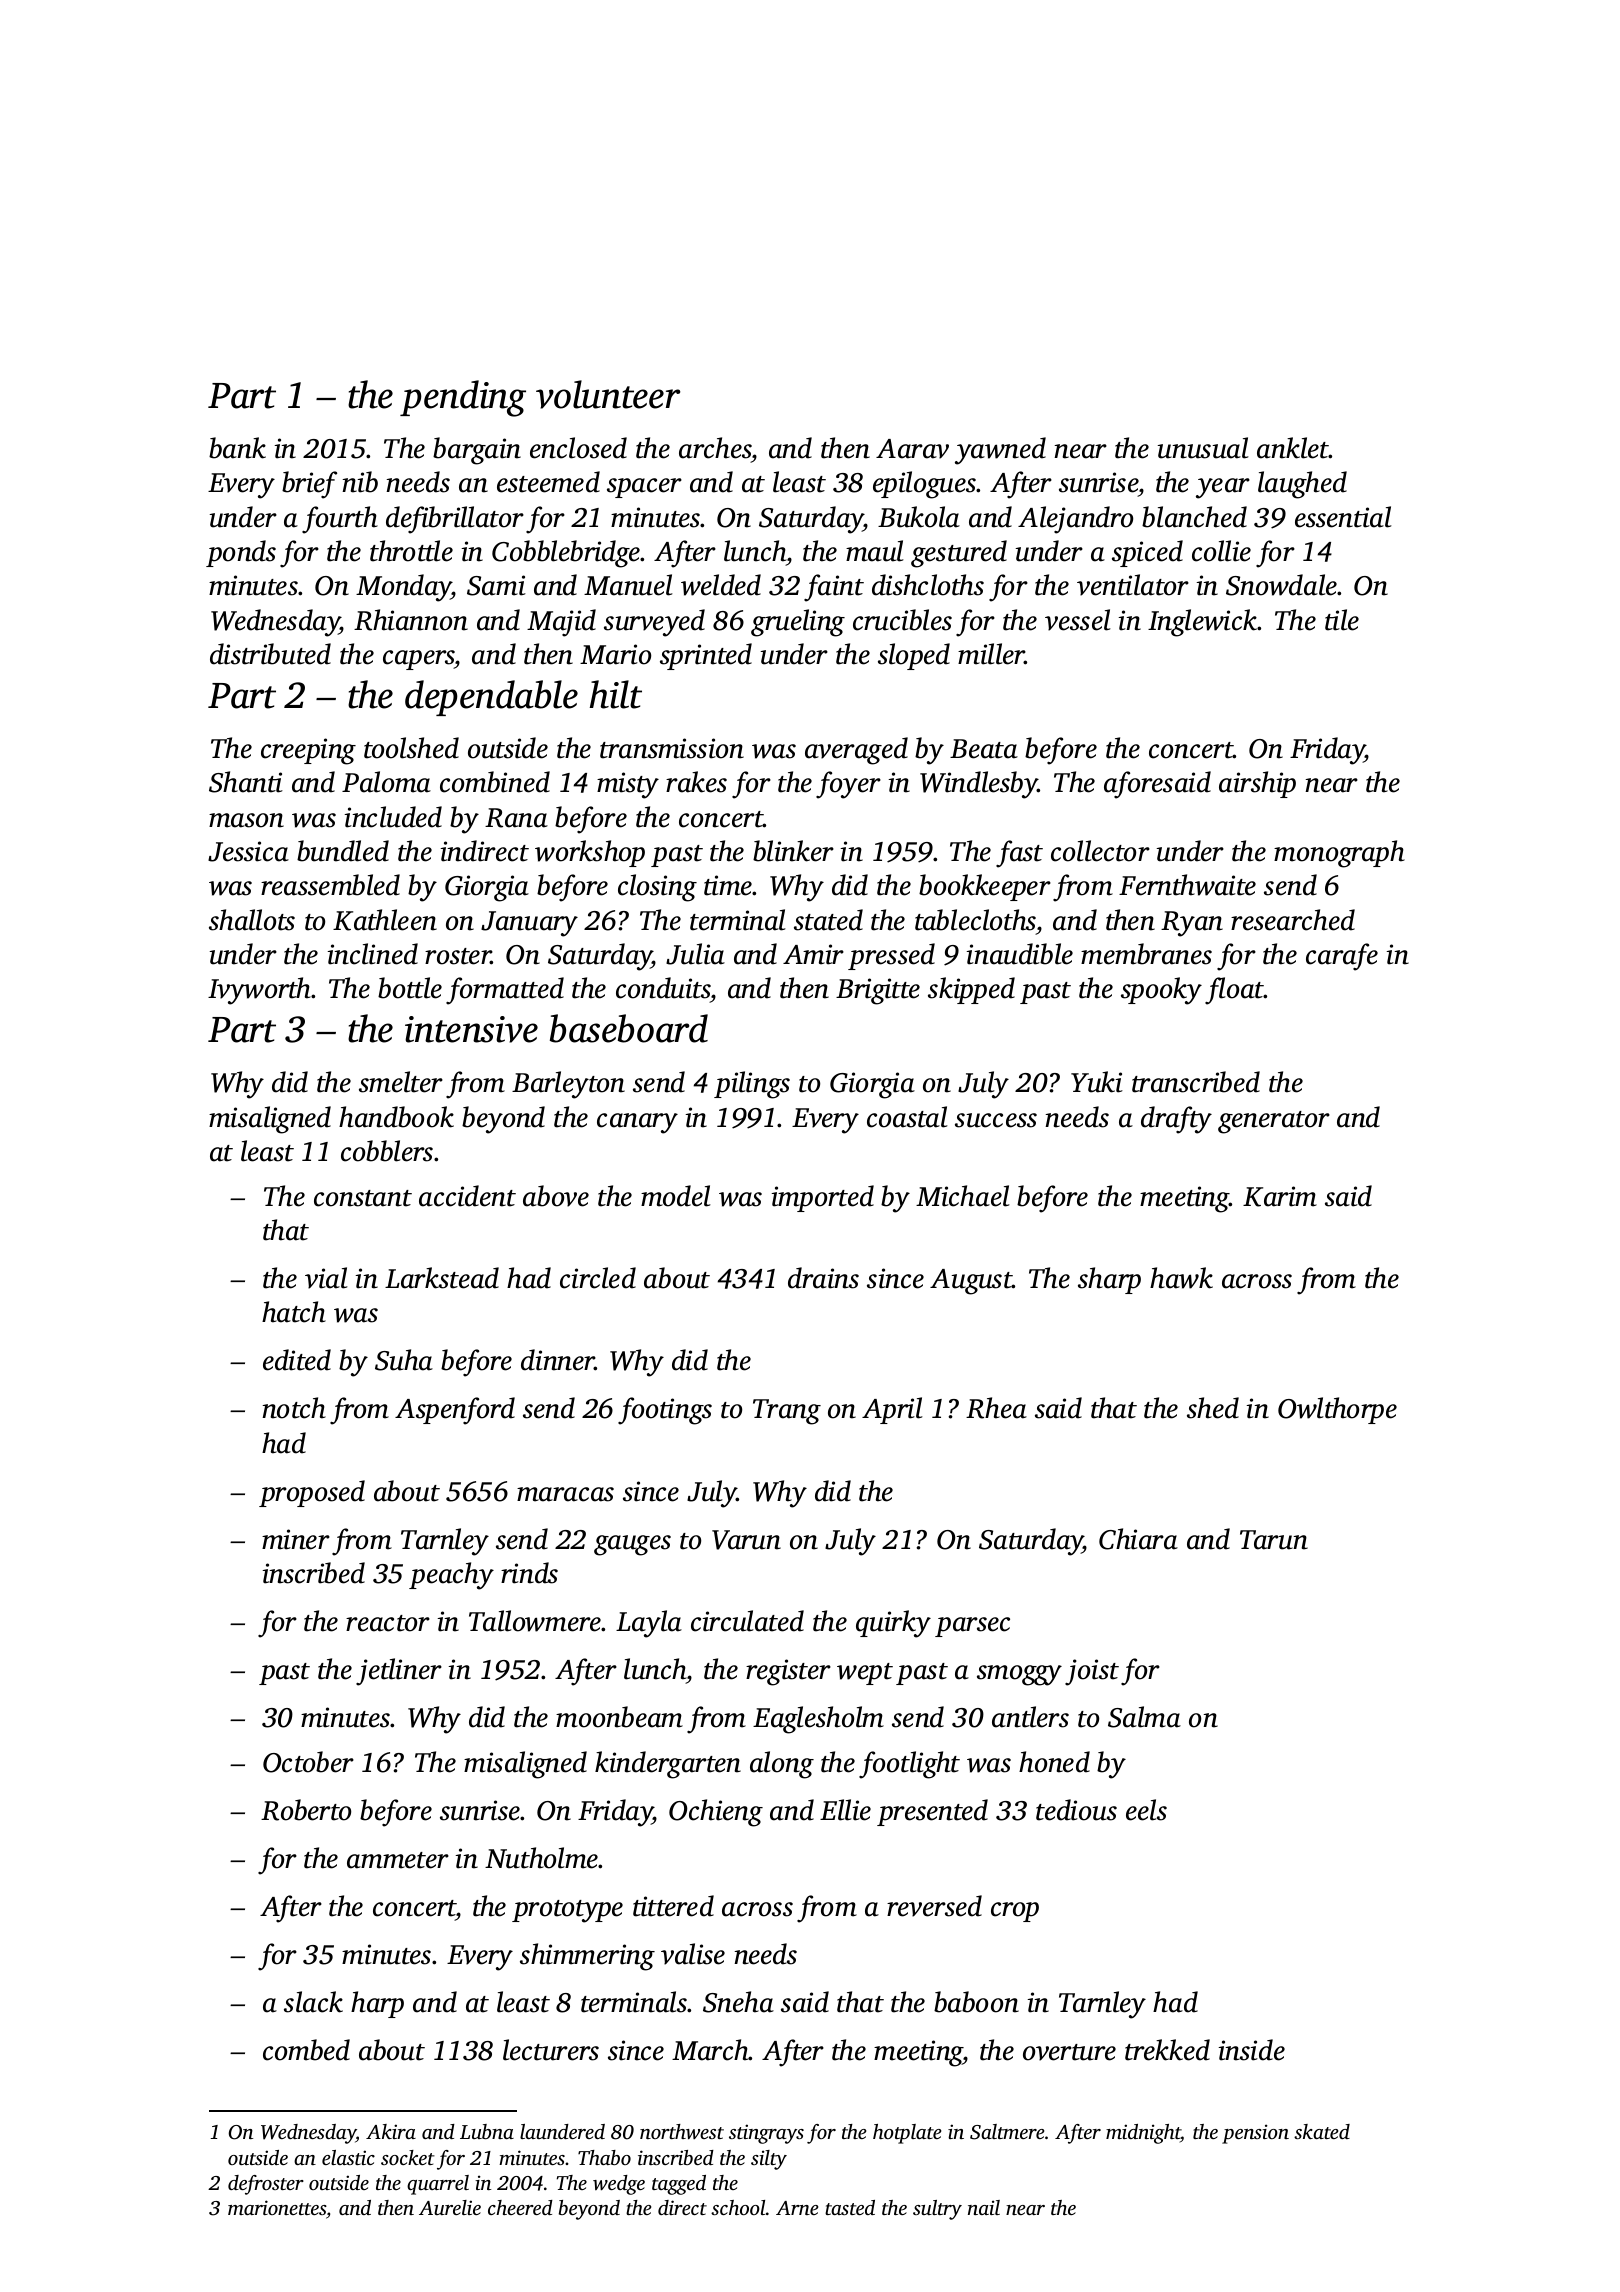  Describe the element at coordinates (1146, 1810) in the screenshot. I see `eels` at that location.
